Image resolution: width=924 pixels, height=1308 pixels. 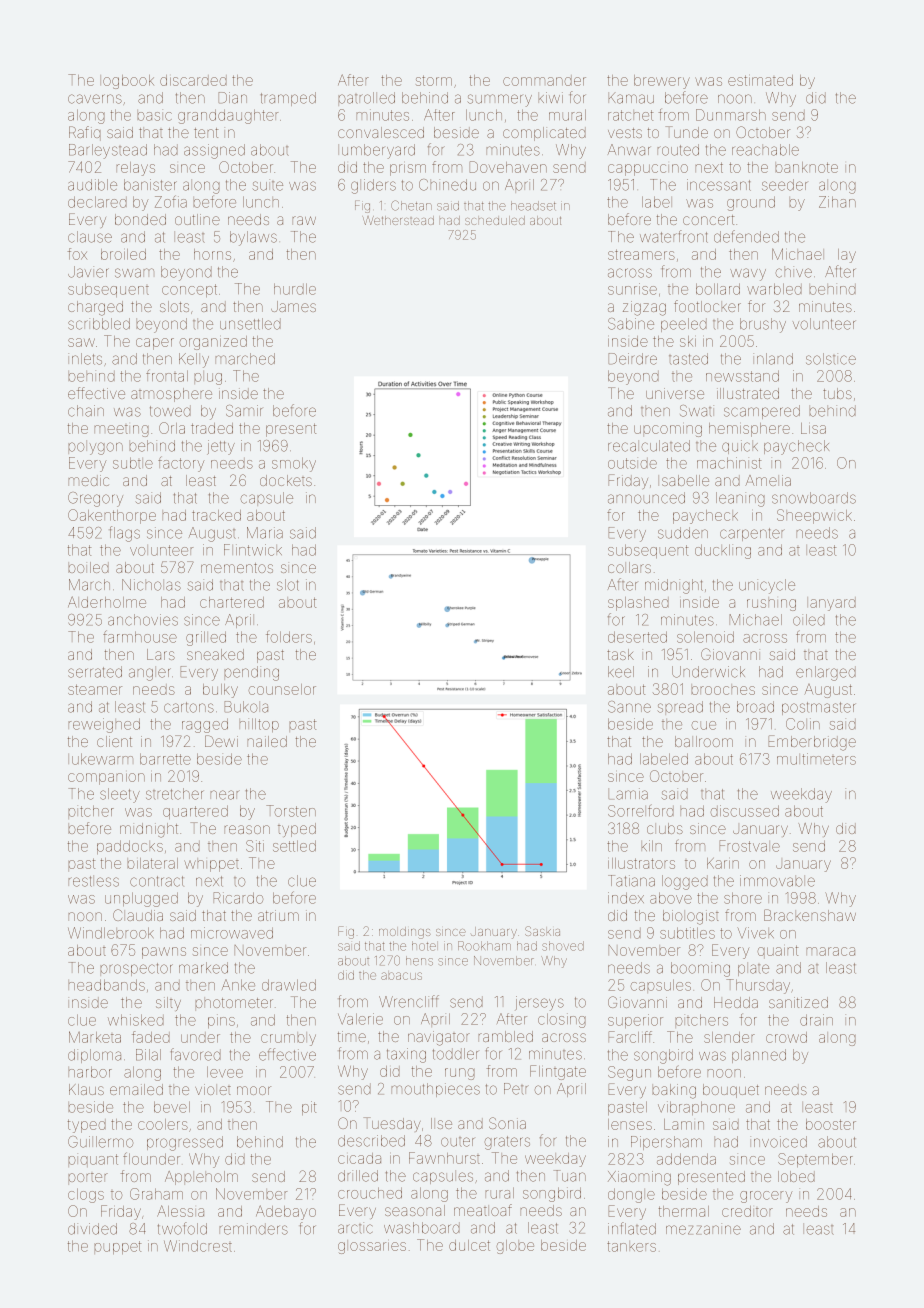 What do you see at coordinates (621, 672) in the page?
I see `keel` at bounding box center [621, 672].
